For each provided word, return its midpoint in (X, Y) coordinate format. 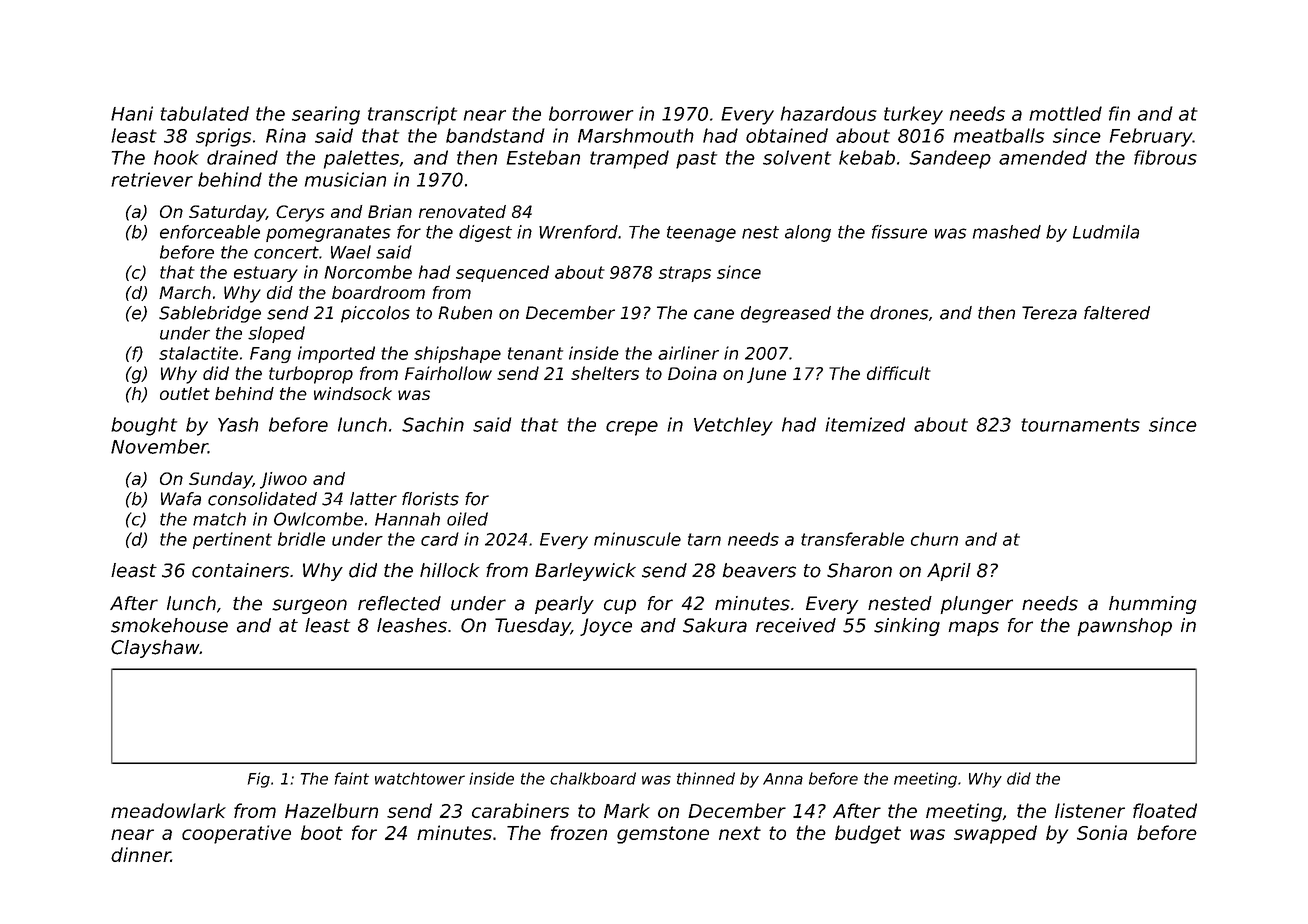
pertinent (232, 540)
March (185, 292)
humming (1152, 605)
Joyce (606, 627)
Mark (627, 810)
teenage (701, 234)
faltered (1117, 313)
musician (345, 179)
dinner (141, 854)
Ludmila (1106, 232)
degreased (786, 314)
